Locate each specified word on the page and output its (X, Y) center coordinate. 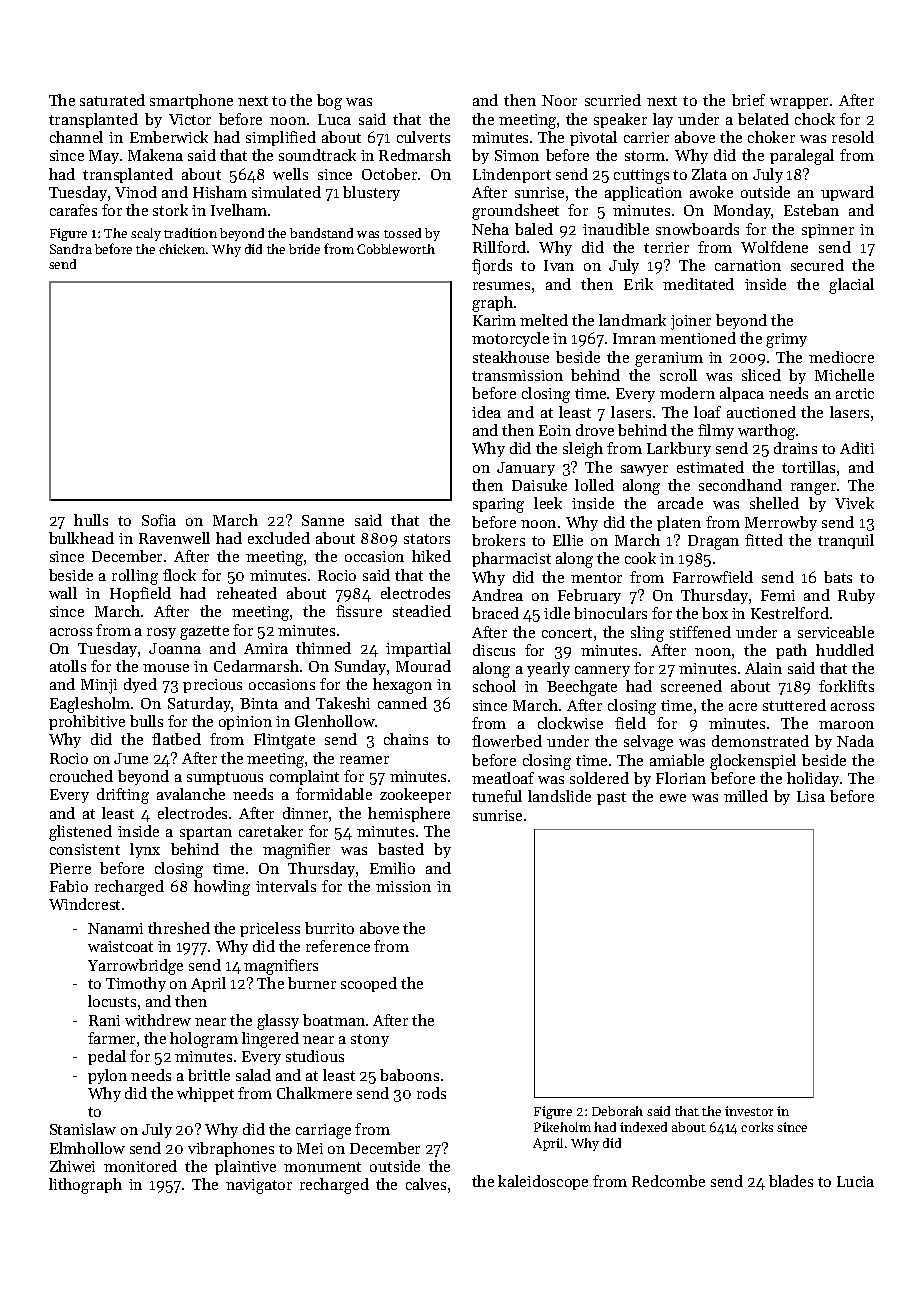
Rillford (499, 247)
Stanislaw (83, 1129)
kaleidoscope (543, 1182)
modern (687, 393)
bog (329, 102)
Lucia (855, 1181)
